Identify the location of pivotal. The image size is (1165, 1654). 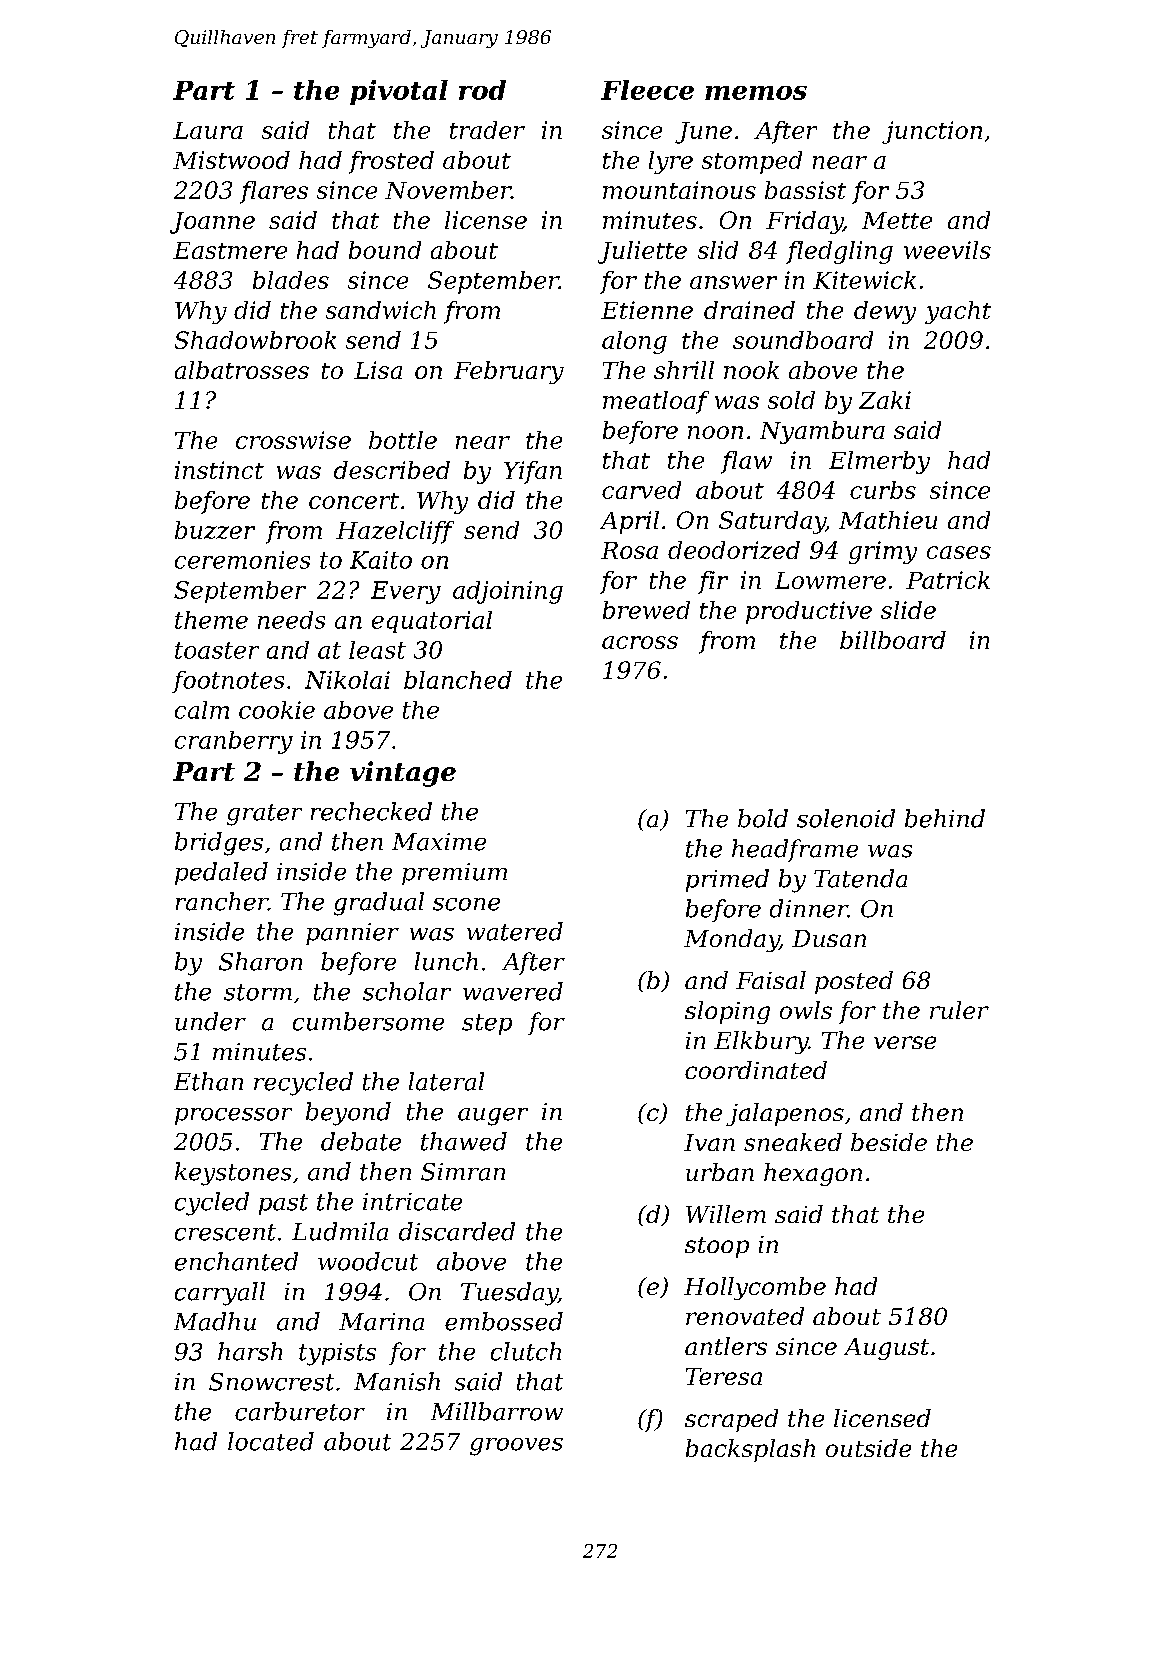
(399, 92).
